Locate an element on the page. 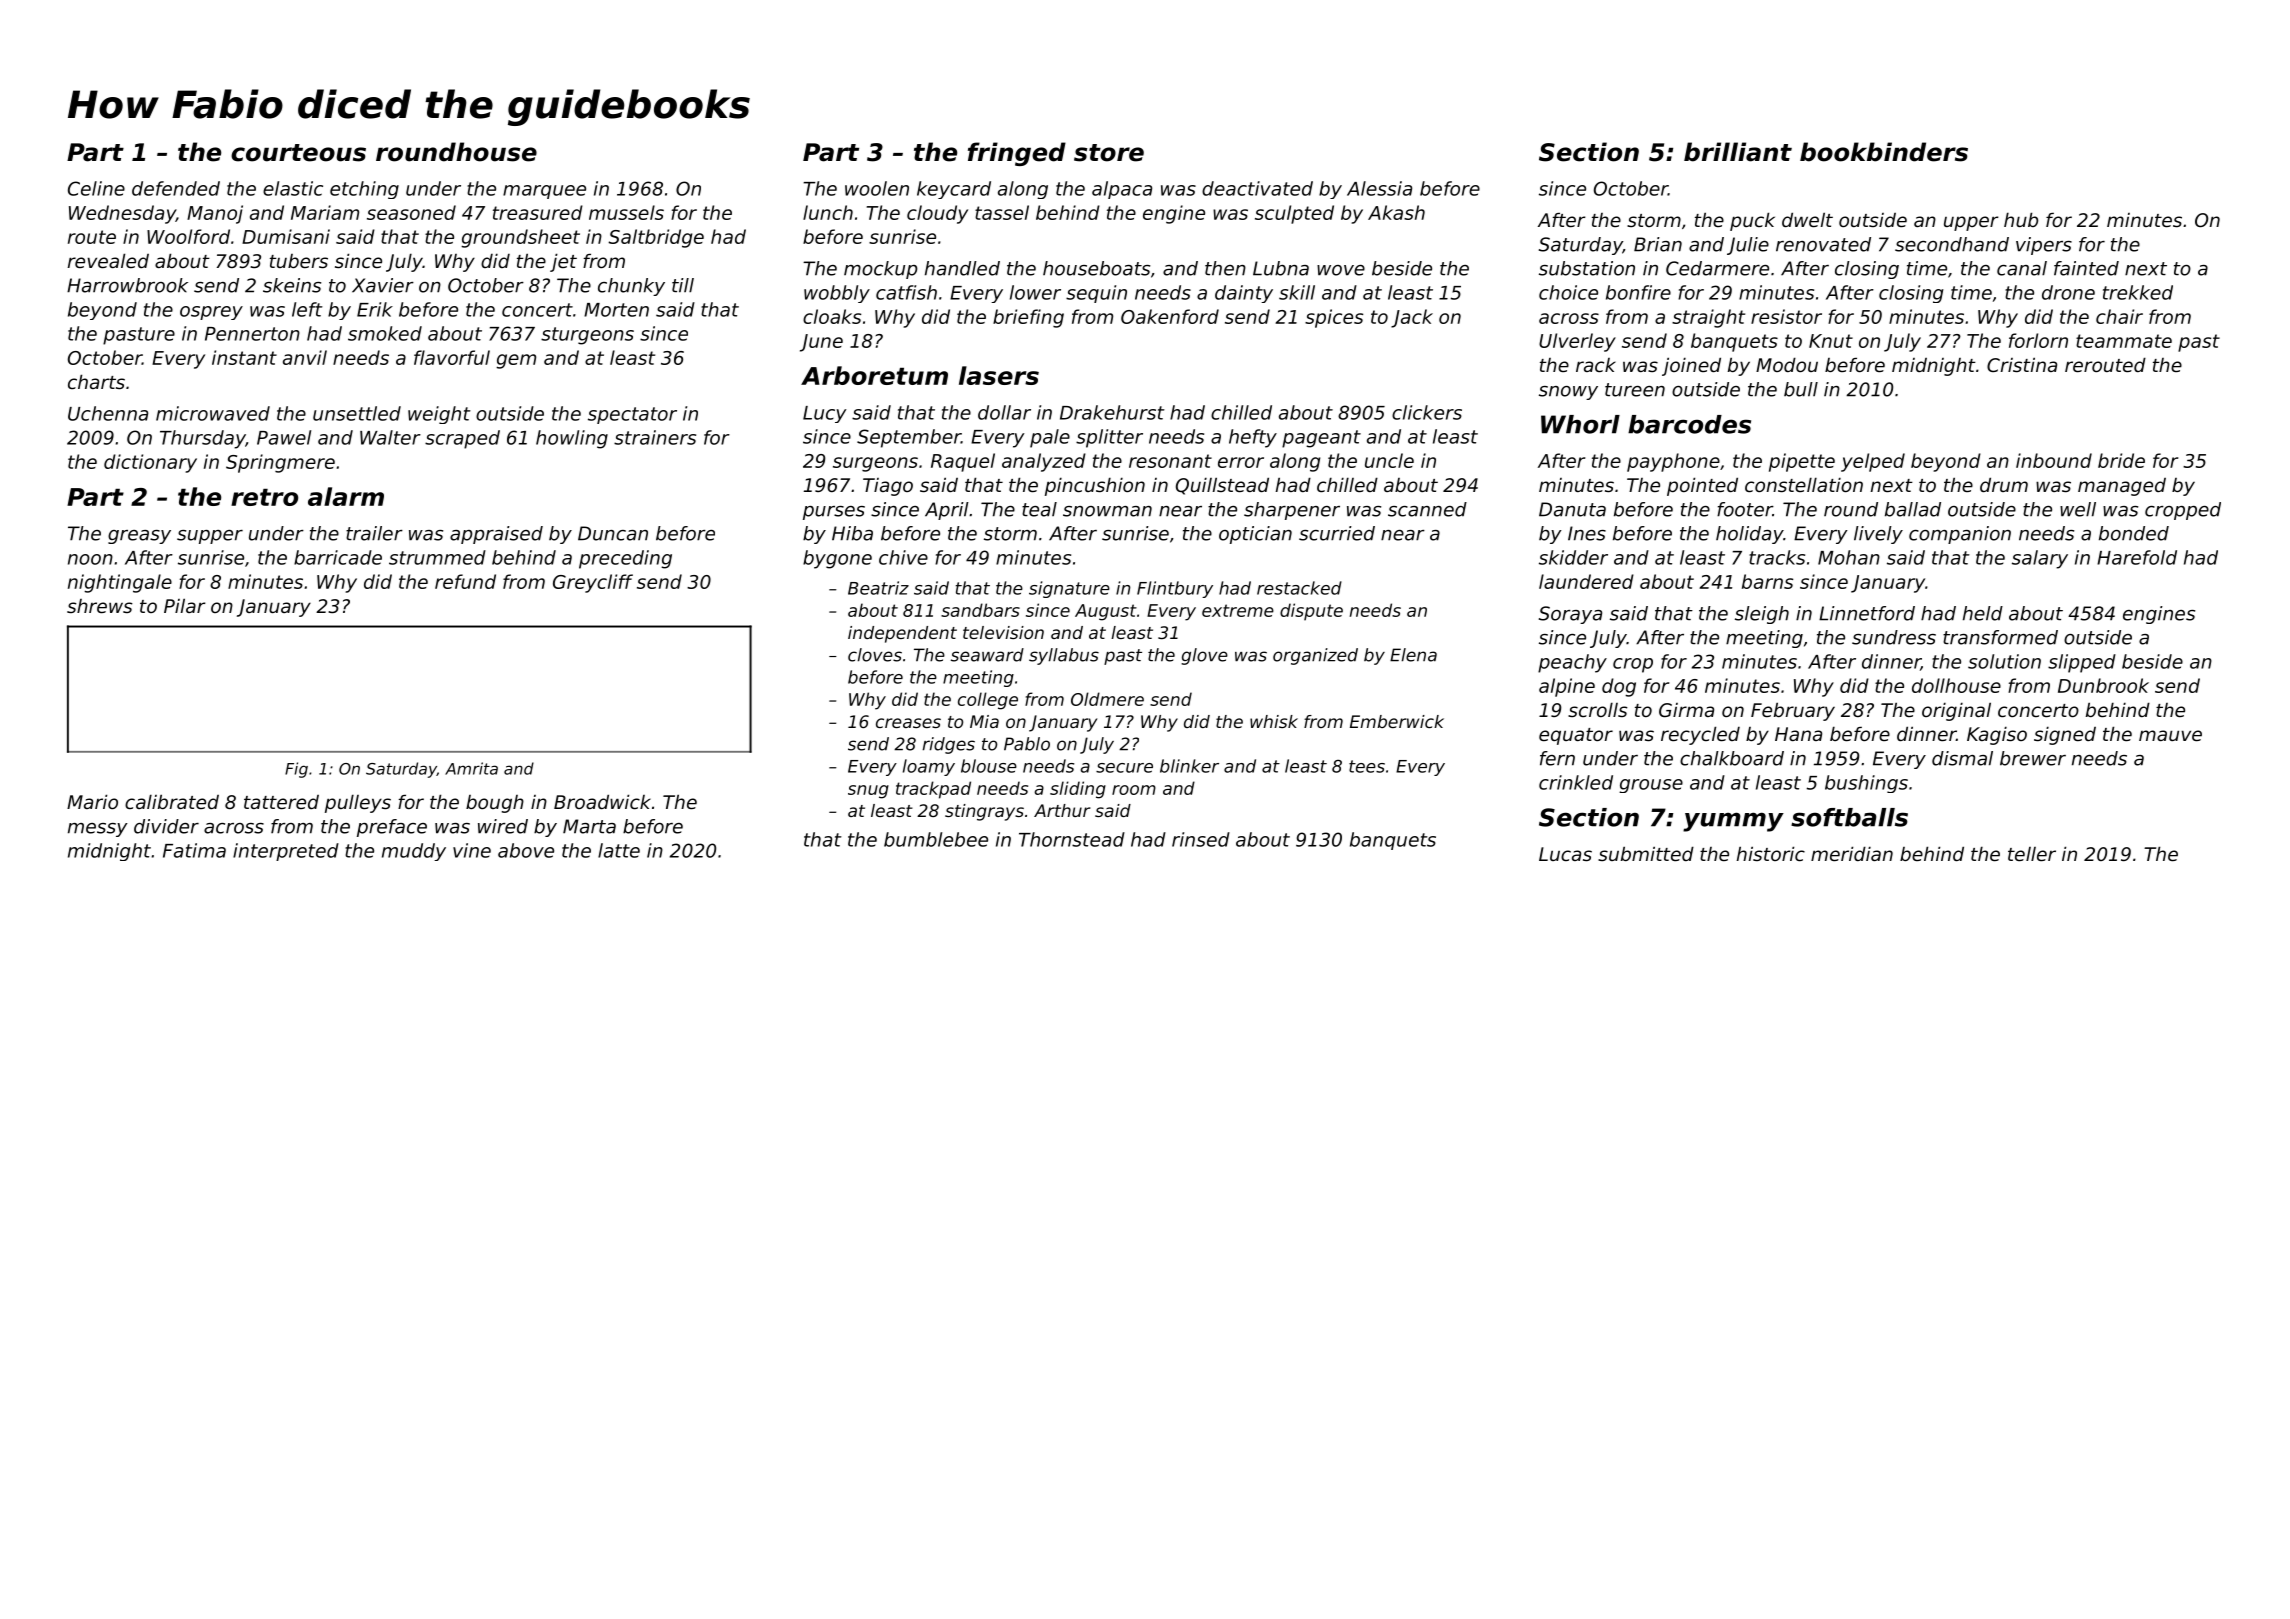 Image resolution: width=2290 pixels, height=1619 pixels. dollar is located at coordinates (1004, 412).
